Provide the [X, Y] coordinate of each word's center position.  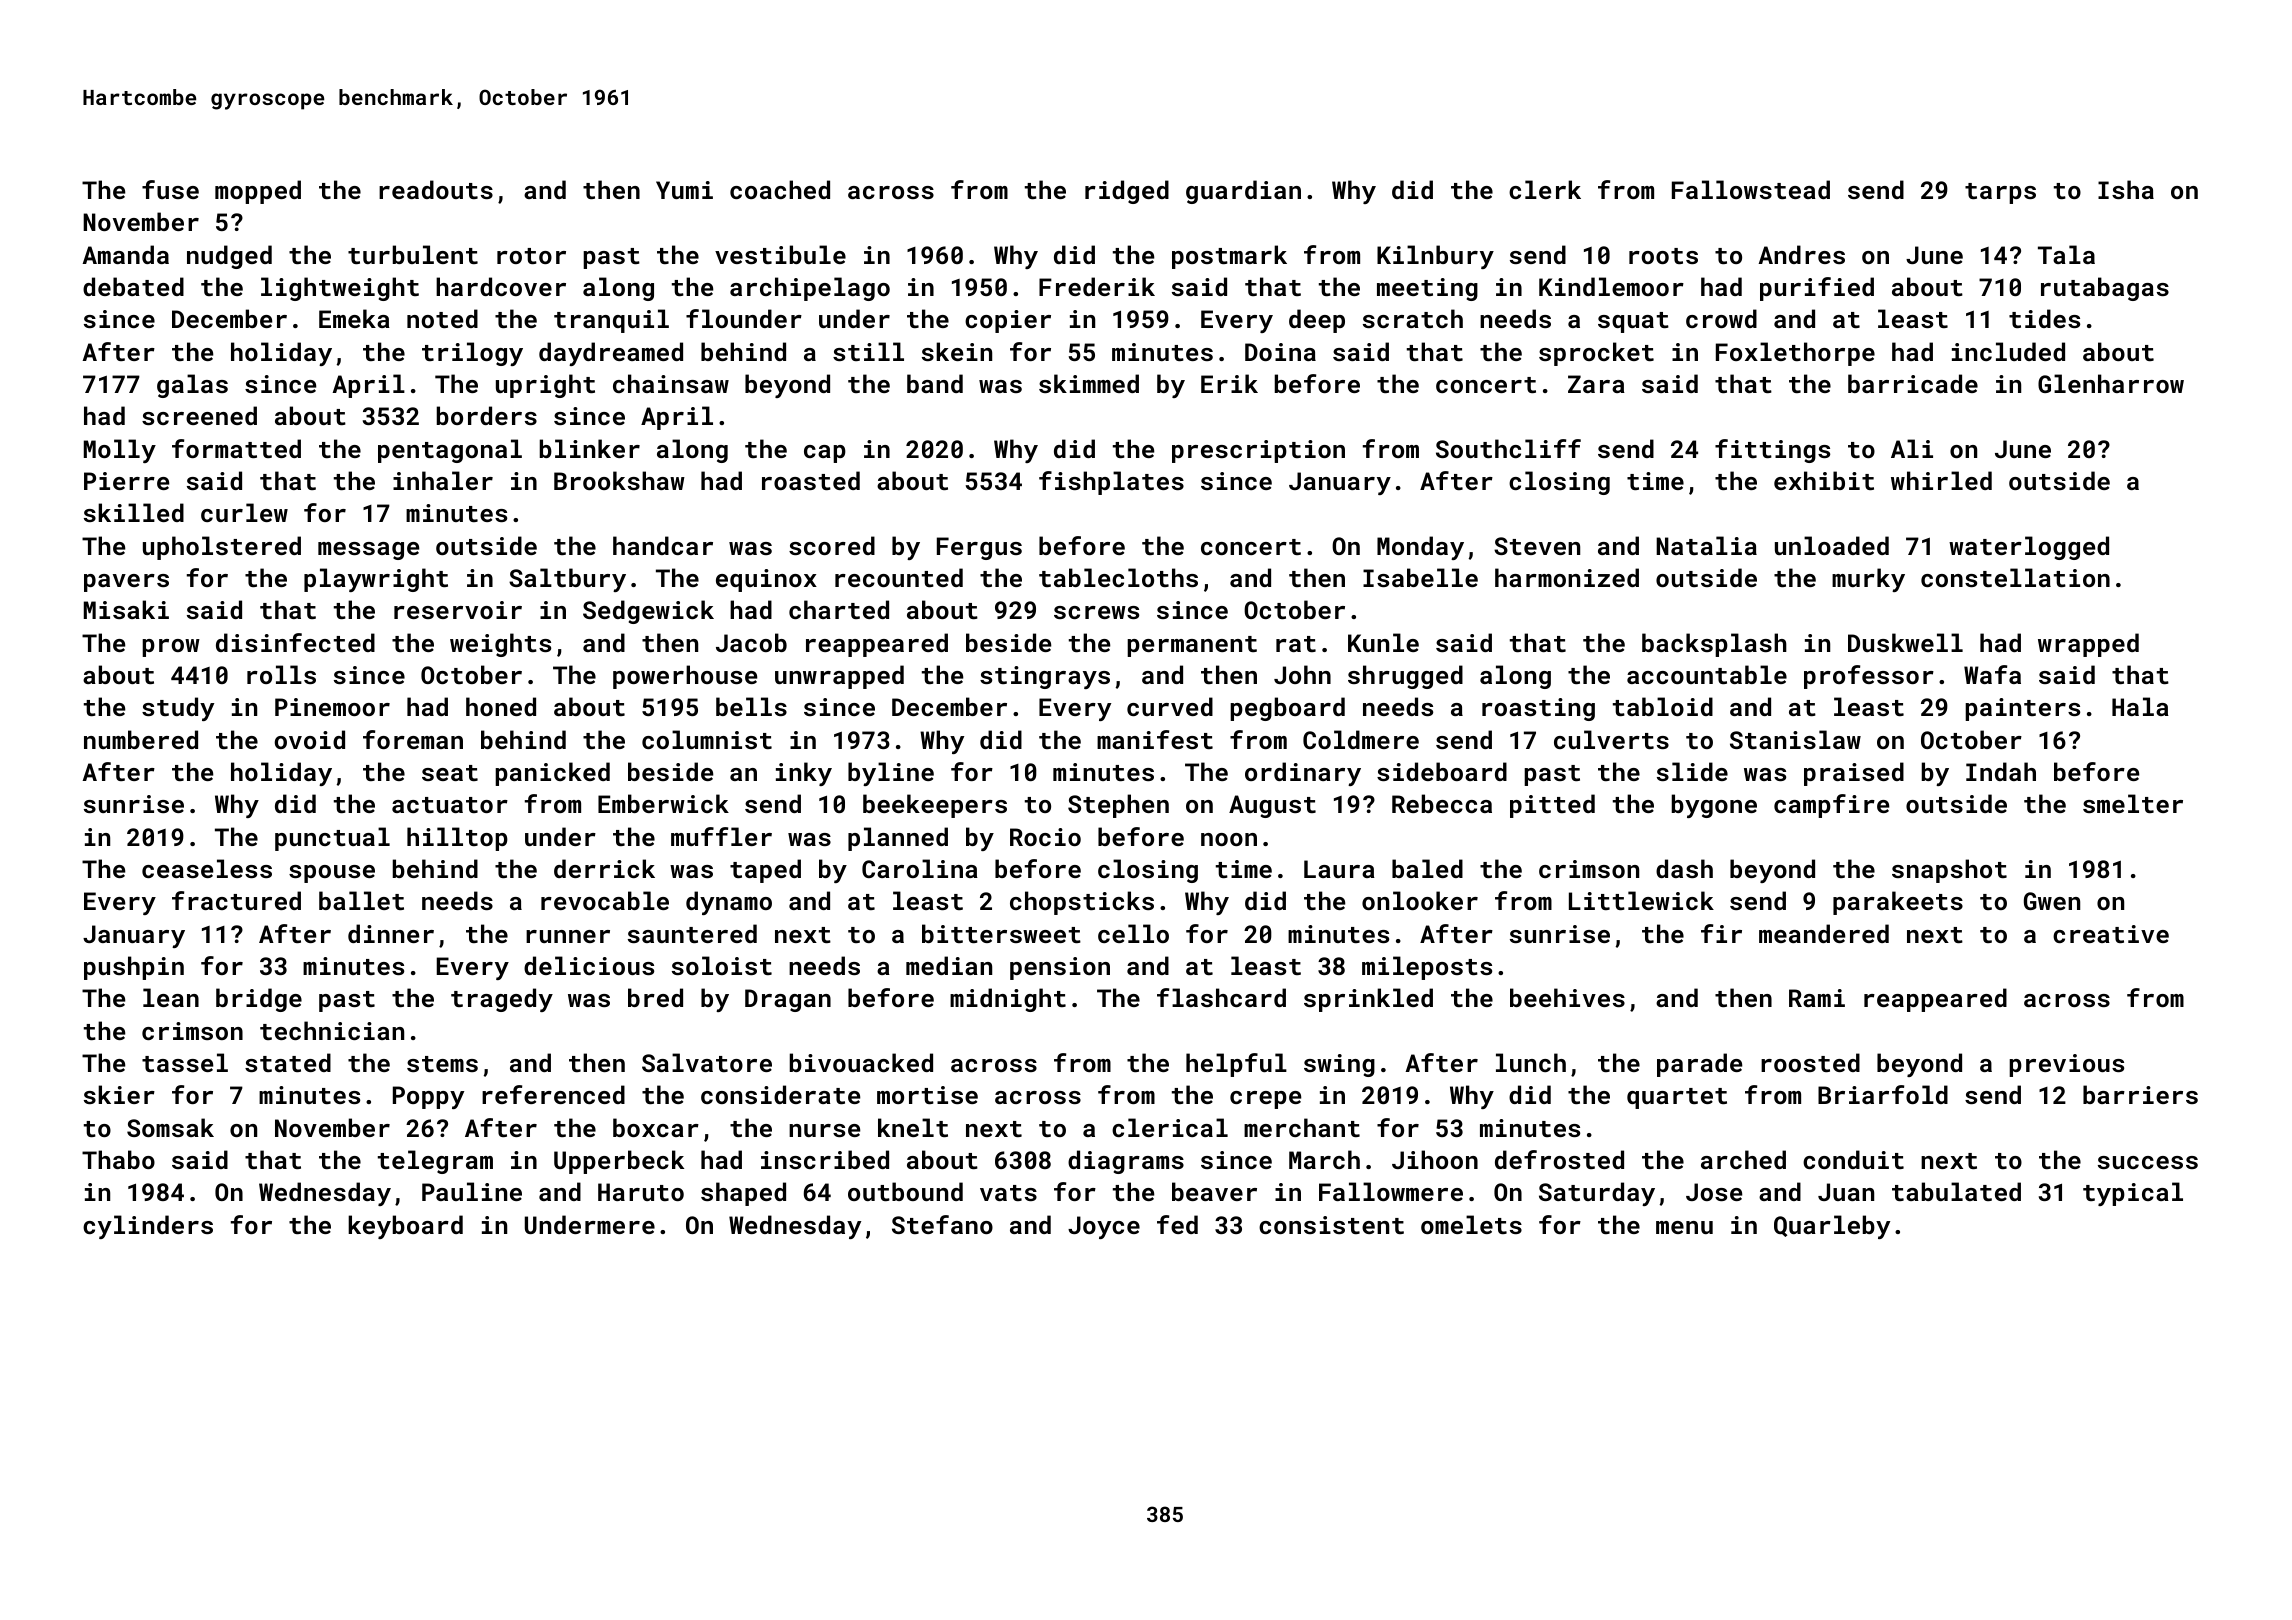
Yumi [684, 190]
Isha [2126, 189]
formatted [236, 448]
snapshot [1949, 871]
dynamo [729, 903]
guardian [1243, 192]
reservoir [458, 610]
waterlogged [2029, 548]
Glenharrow [2111, 383]
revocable [605, 900]
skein [957, 351]
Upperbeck [619, 1162]
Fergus [979, 548]
